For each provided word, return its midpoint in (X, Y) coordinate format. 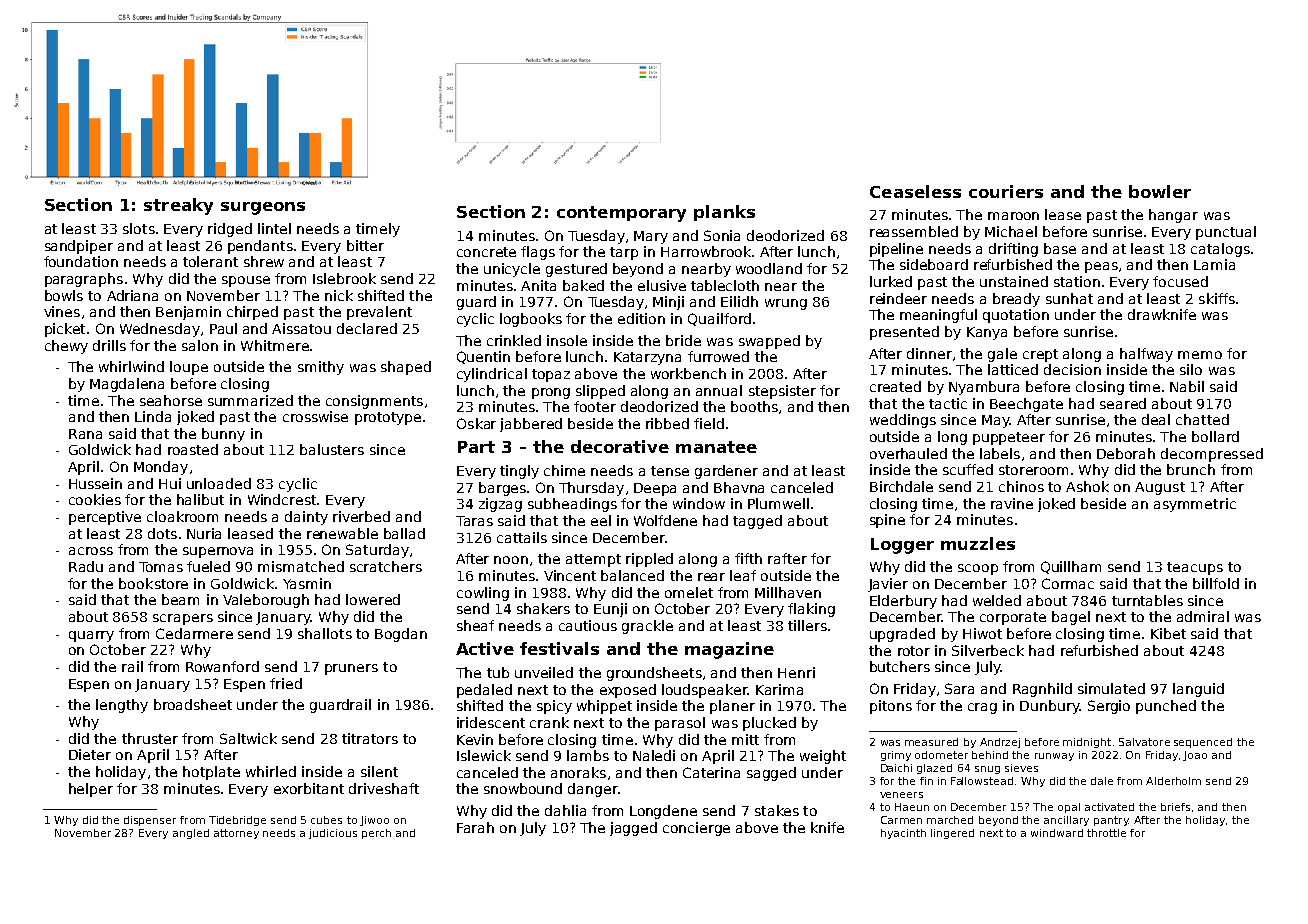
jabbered (531, 425)
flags (538, 253)
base (1060, 248)
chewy (66, 347)
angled (191, 834)
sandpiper (79, 247)
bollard (1215, 436)
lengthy (122, 706)
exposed (628, 691)
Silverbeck (988, 650)
